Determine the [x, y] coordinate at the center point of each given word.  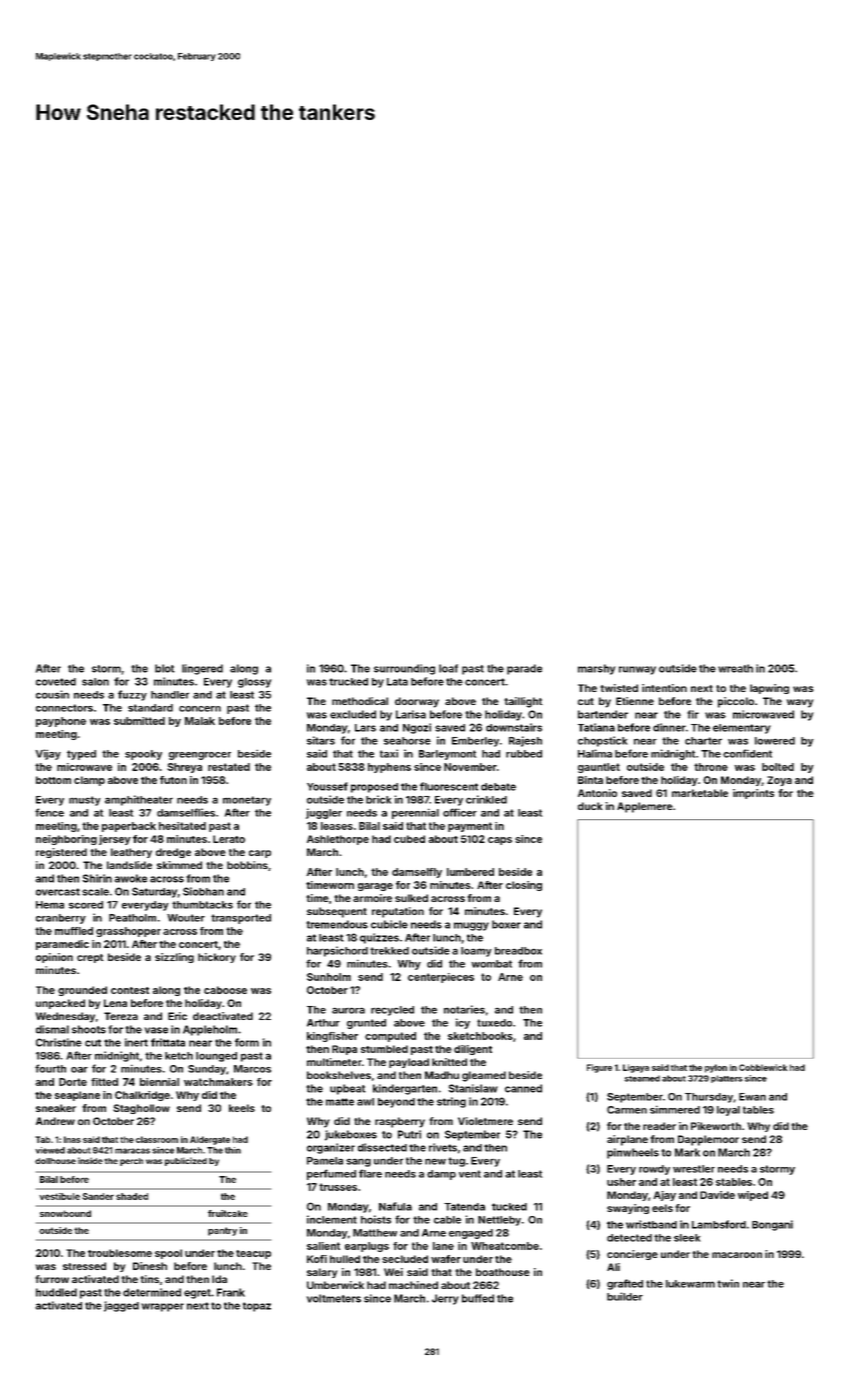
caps [500, 841]
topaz [257, 1307]
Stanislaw [473, 1088]
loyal [728, 1111]
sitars [321, 740]
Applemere [645, 807]
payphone [61, 722]
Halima [595, 753]
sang [358, 1162]
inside [90, 1160]
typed [81, 755]
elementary [742, 729]
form [247, 1042]
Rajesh [525, 741]
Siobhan [203, 891]
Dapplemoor [708, 1140]
